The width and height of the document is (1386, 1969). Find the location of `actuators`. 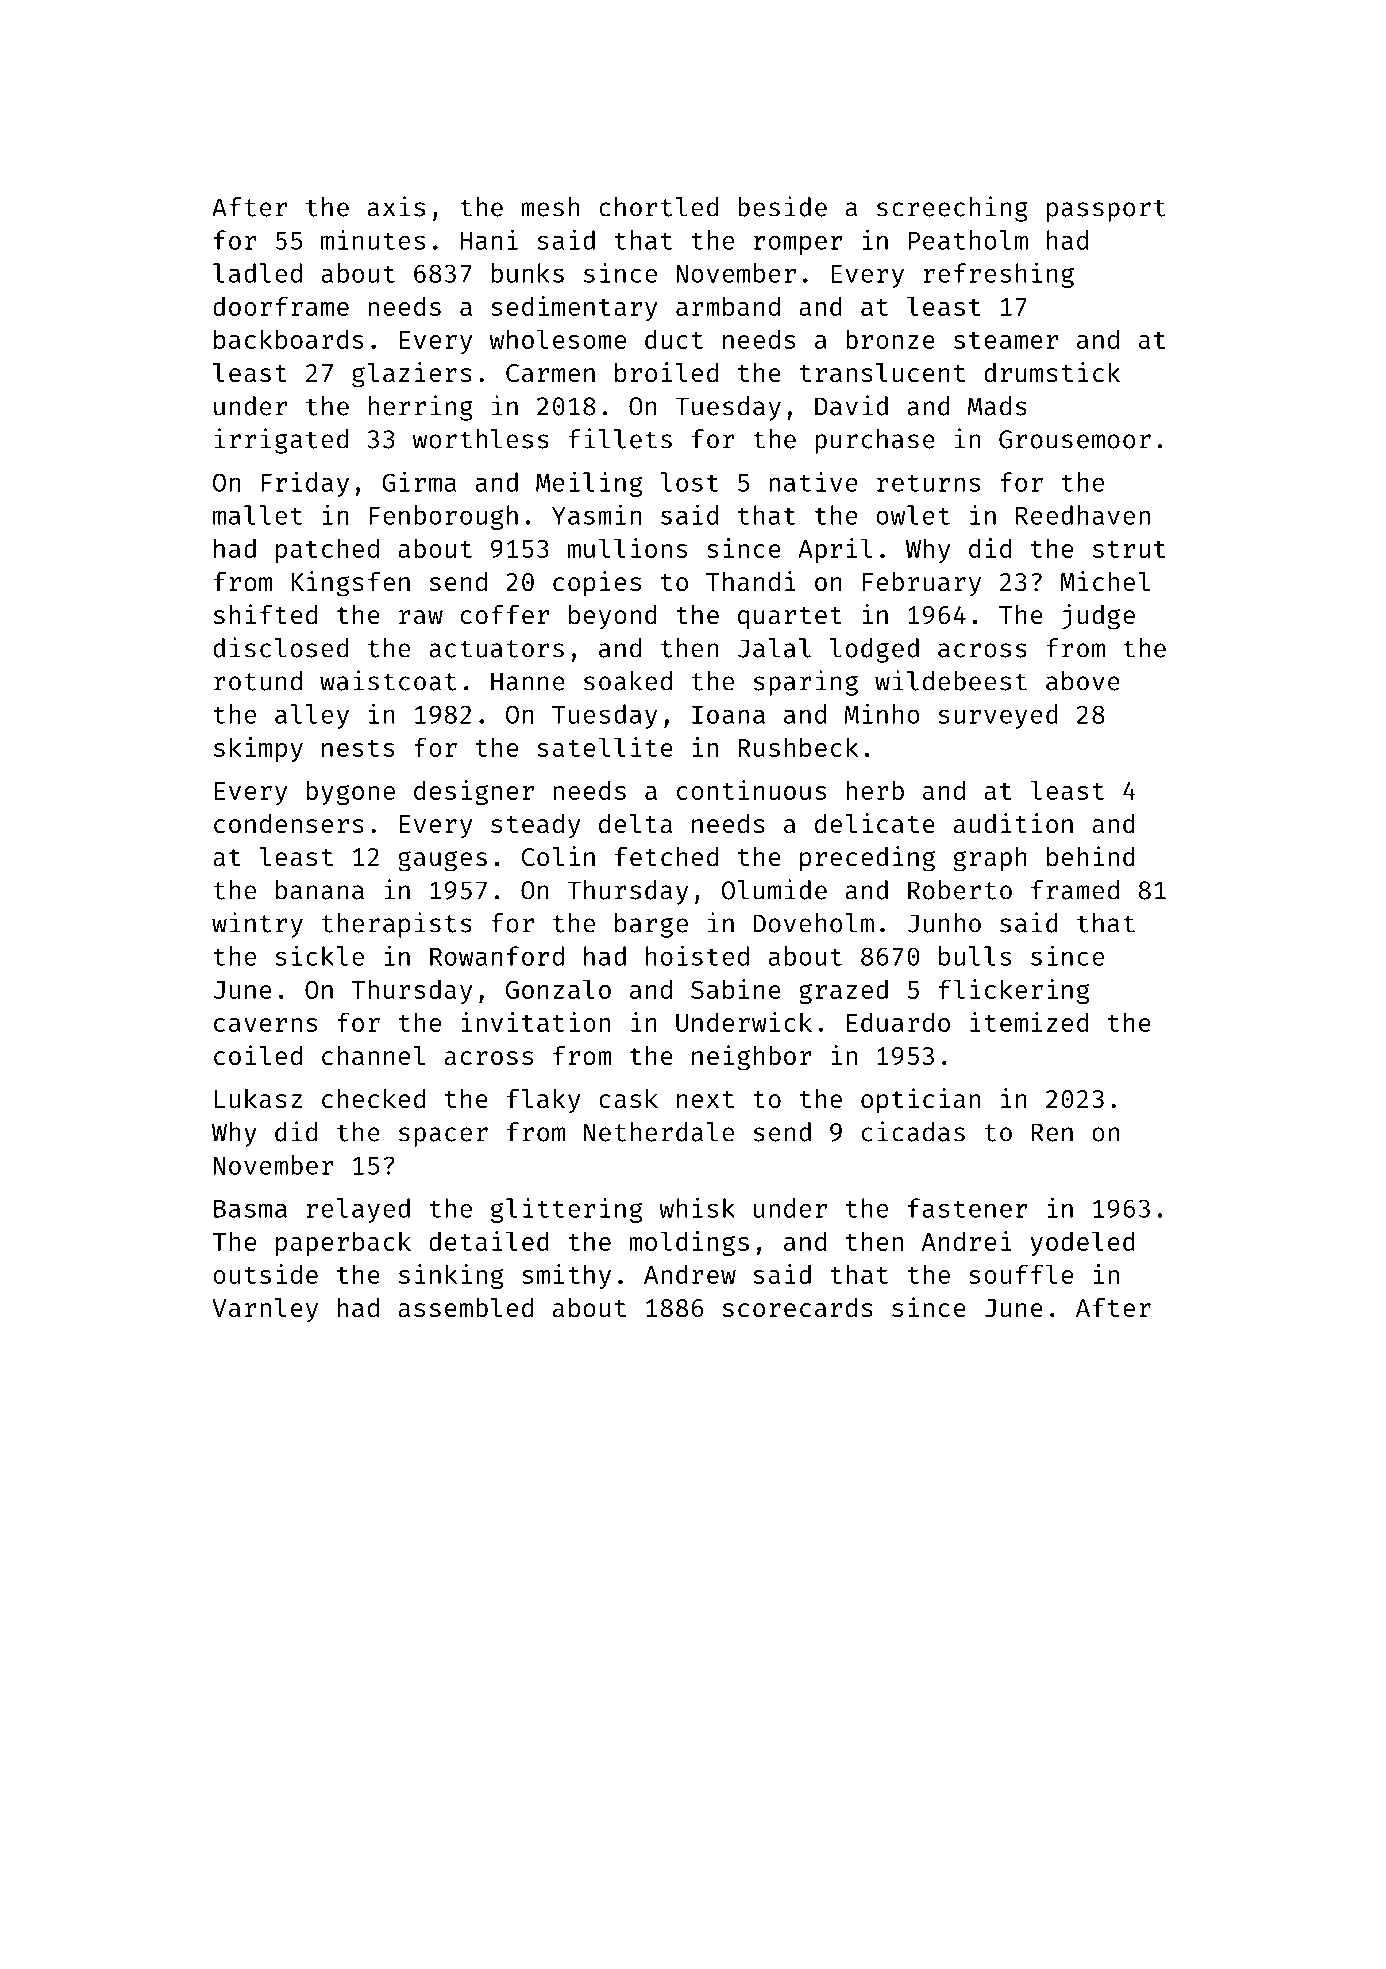

actuators is located at coordinates (496, 649).
